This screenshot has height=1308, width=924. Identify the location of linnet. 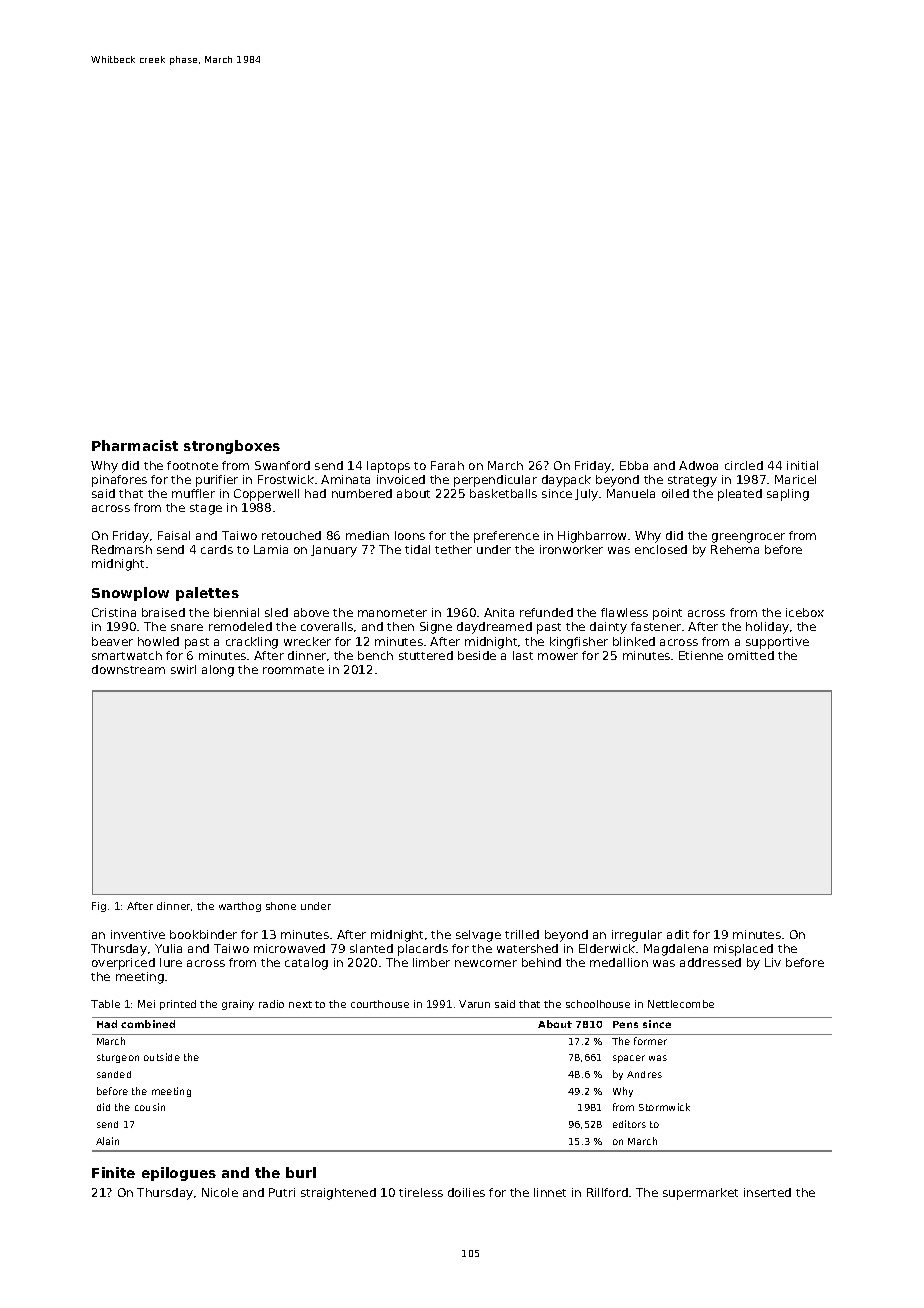
(550, 1192).
